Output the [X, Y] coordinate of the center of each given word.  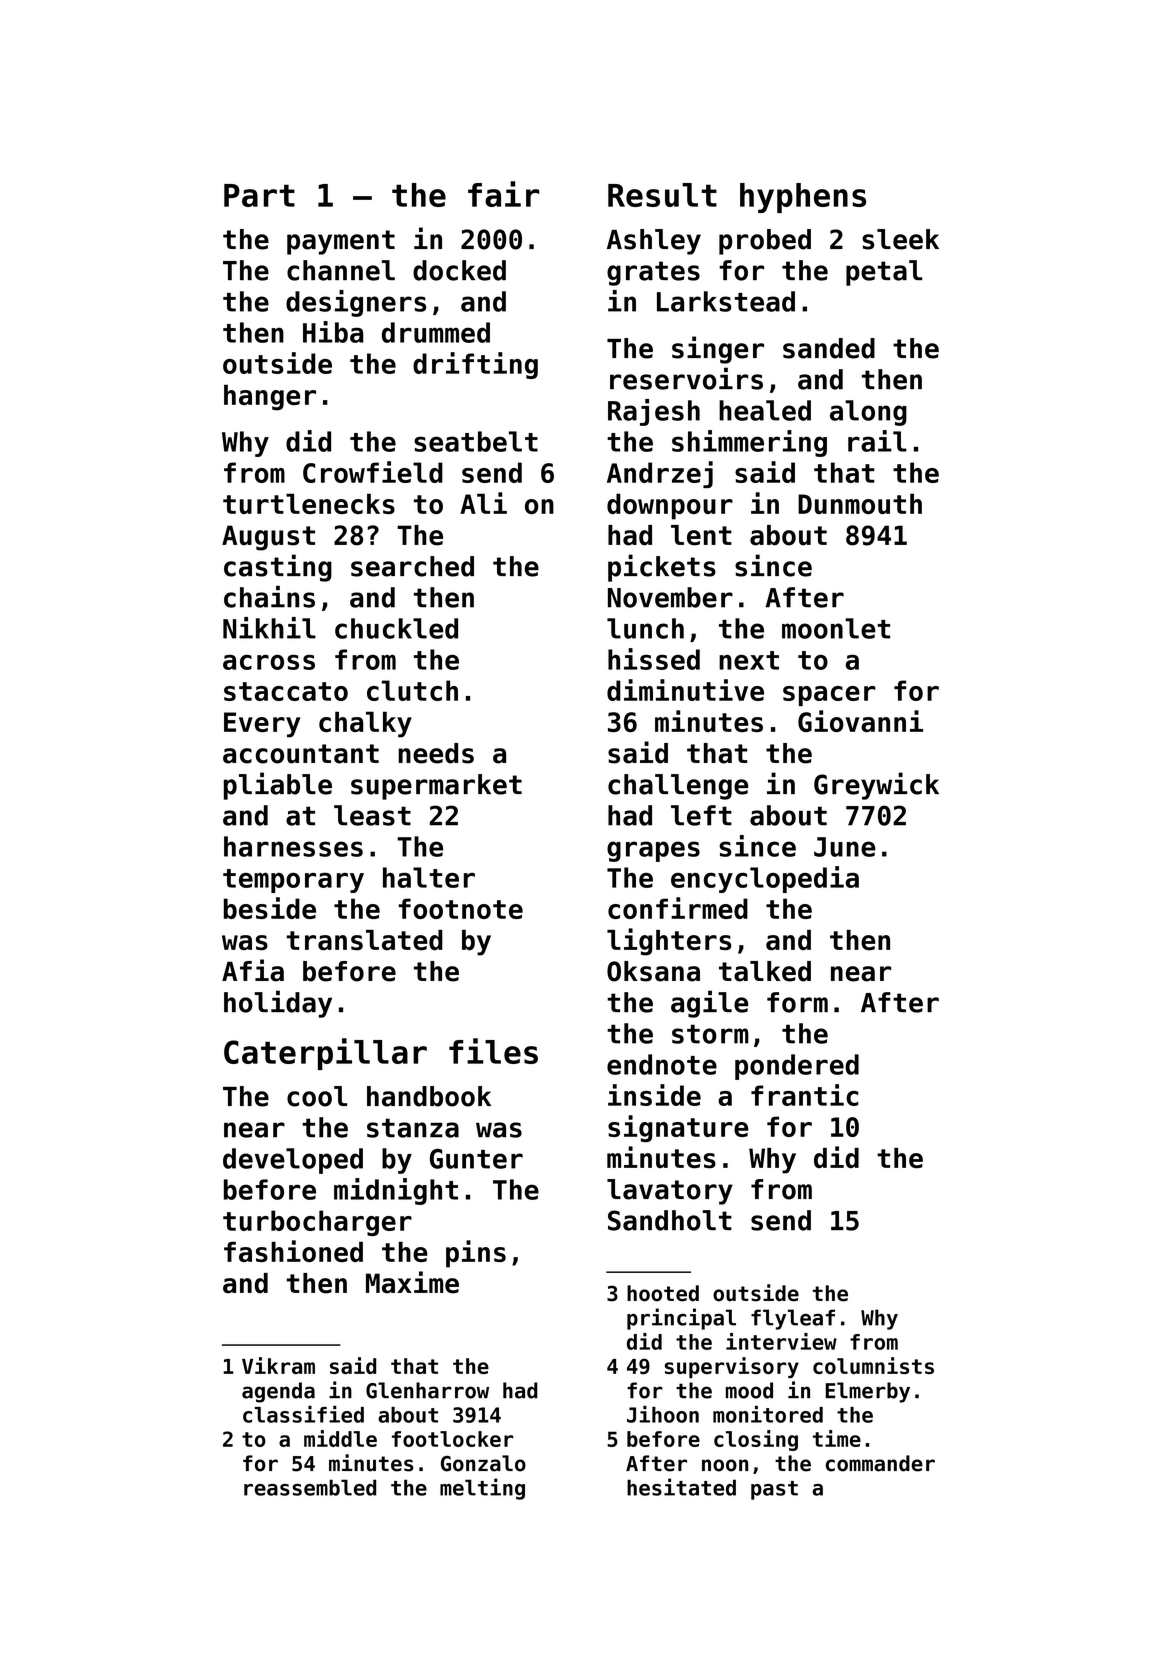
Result [662, 195]
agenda [278, 1392]
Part [259, 195]
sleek [900, 239]
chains [269, 597]
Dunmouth [860, 503]
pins [476, 1254]
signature [678, 1128]
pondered [797, 1067]
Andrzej [660, 474]
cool [317, 1096]
